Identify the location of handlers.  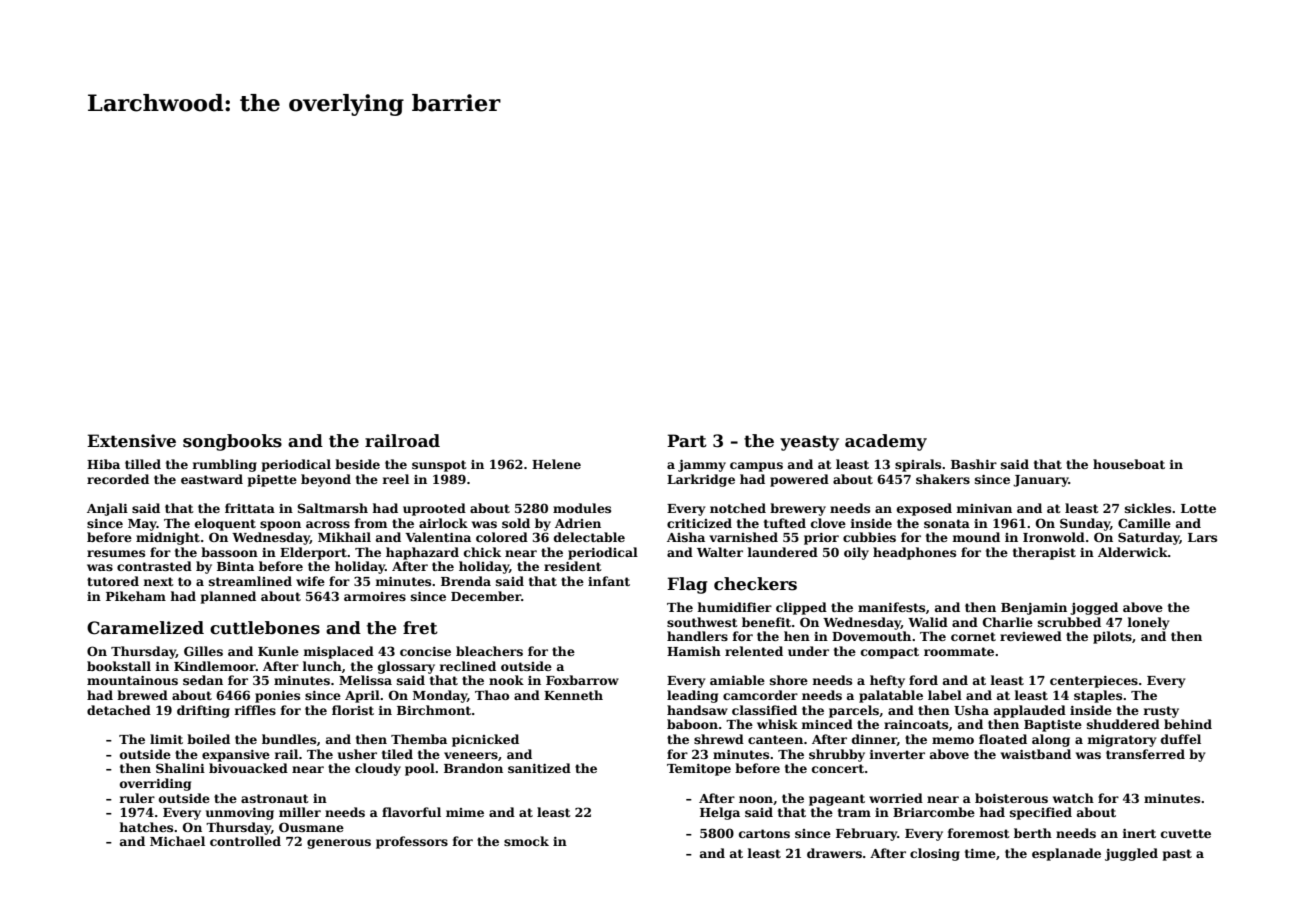
(697, 636).
